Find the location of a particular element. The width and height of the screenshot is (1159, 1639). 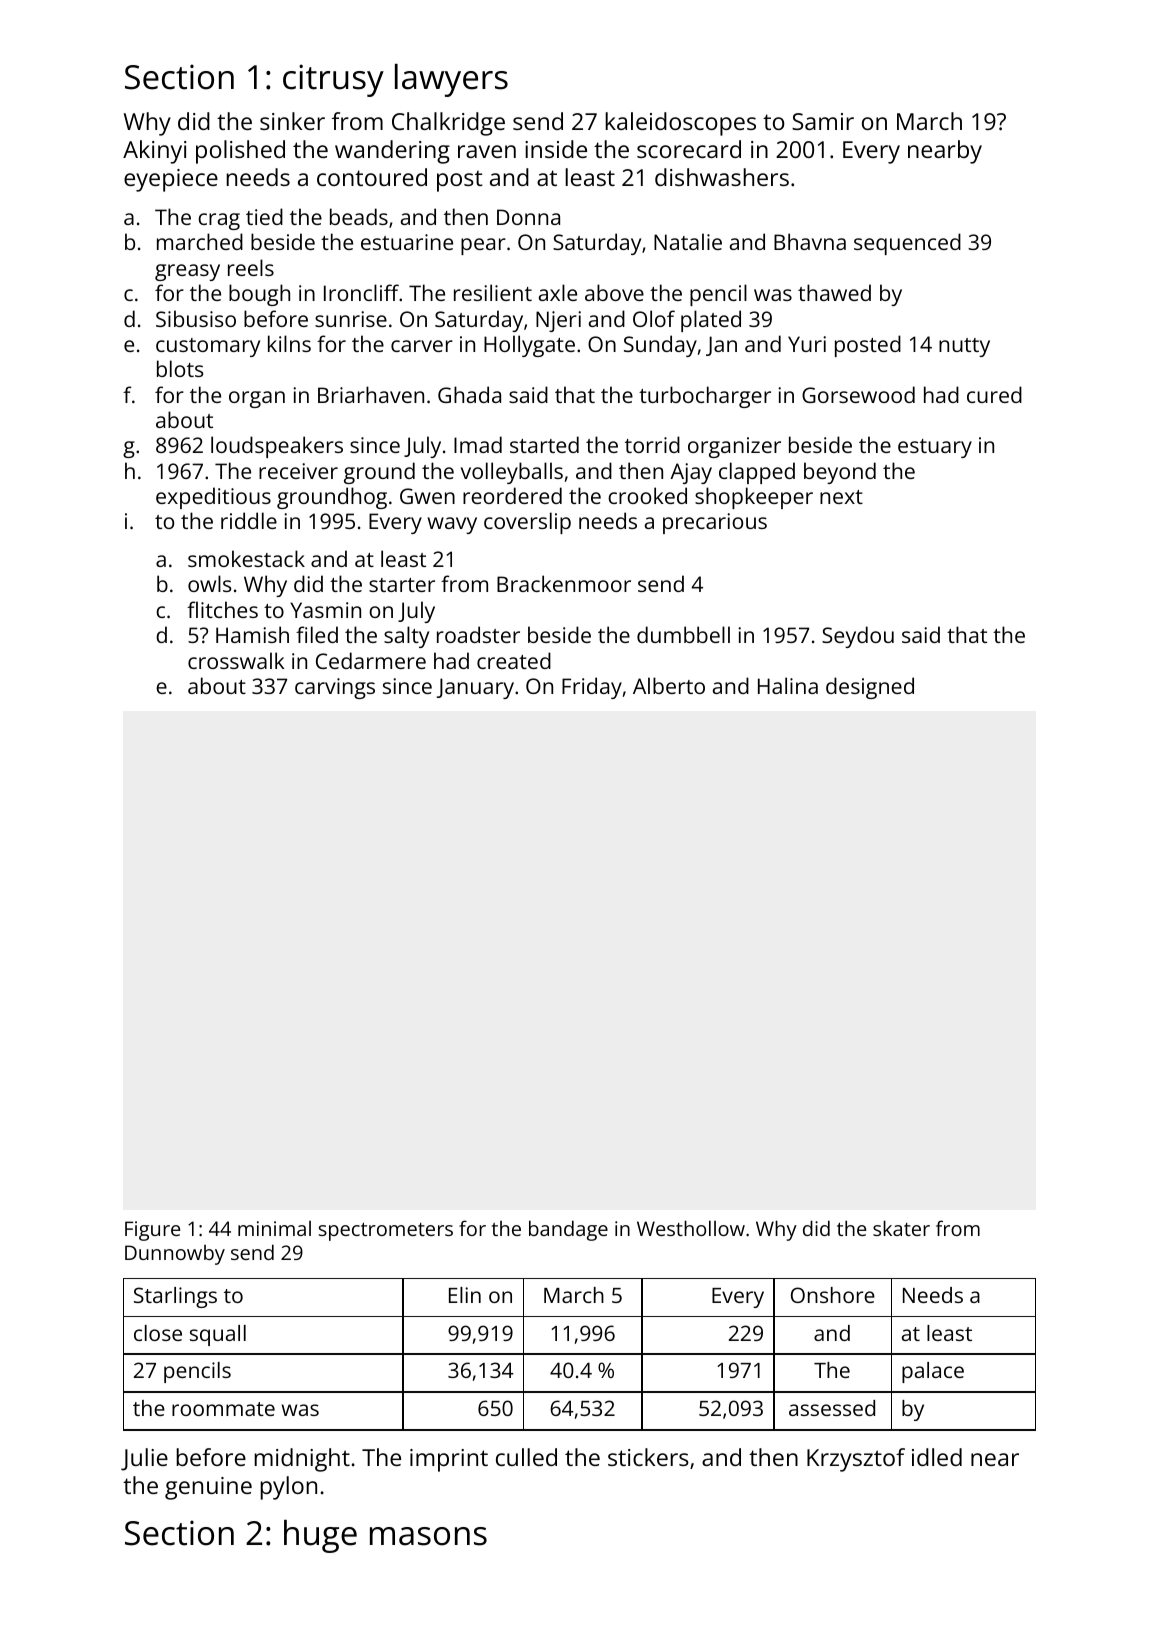

Samir is located at coordinates (823, 121).
